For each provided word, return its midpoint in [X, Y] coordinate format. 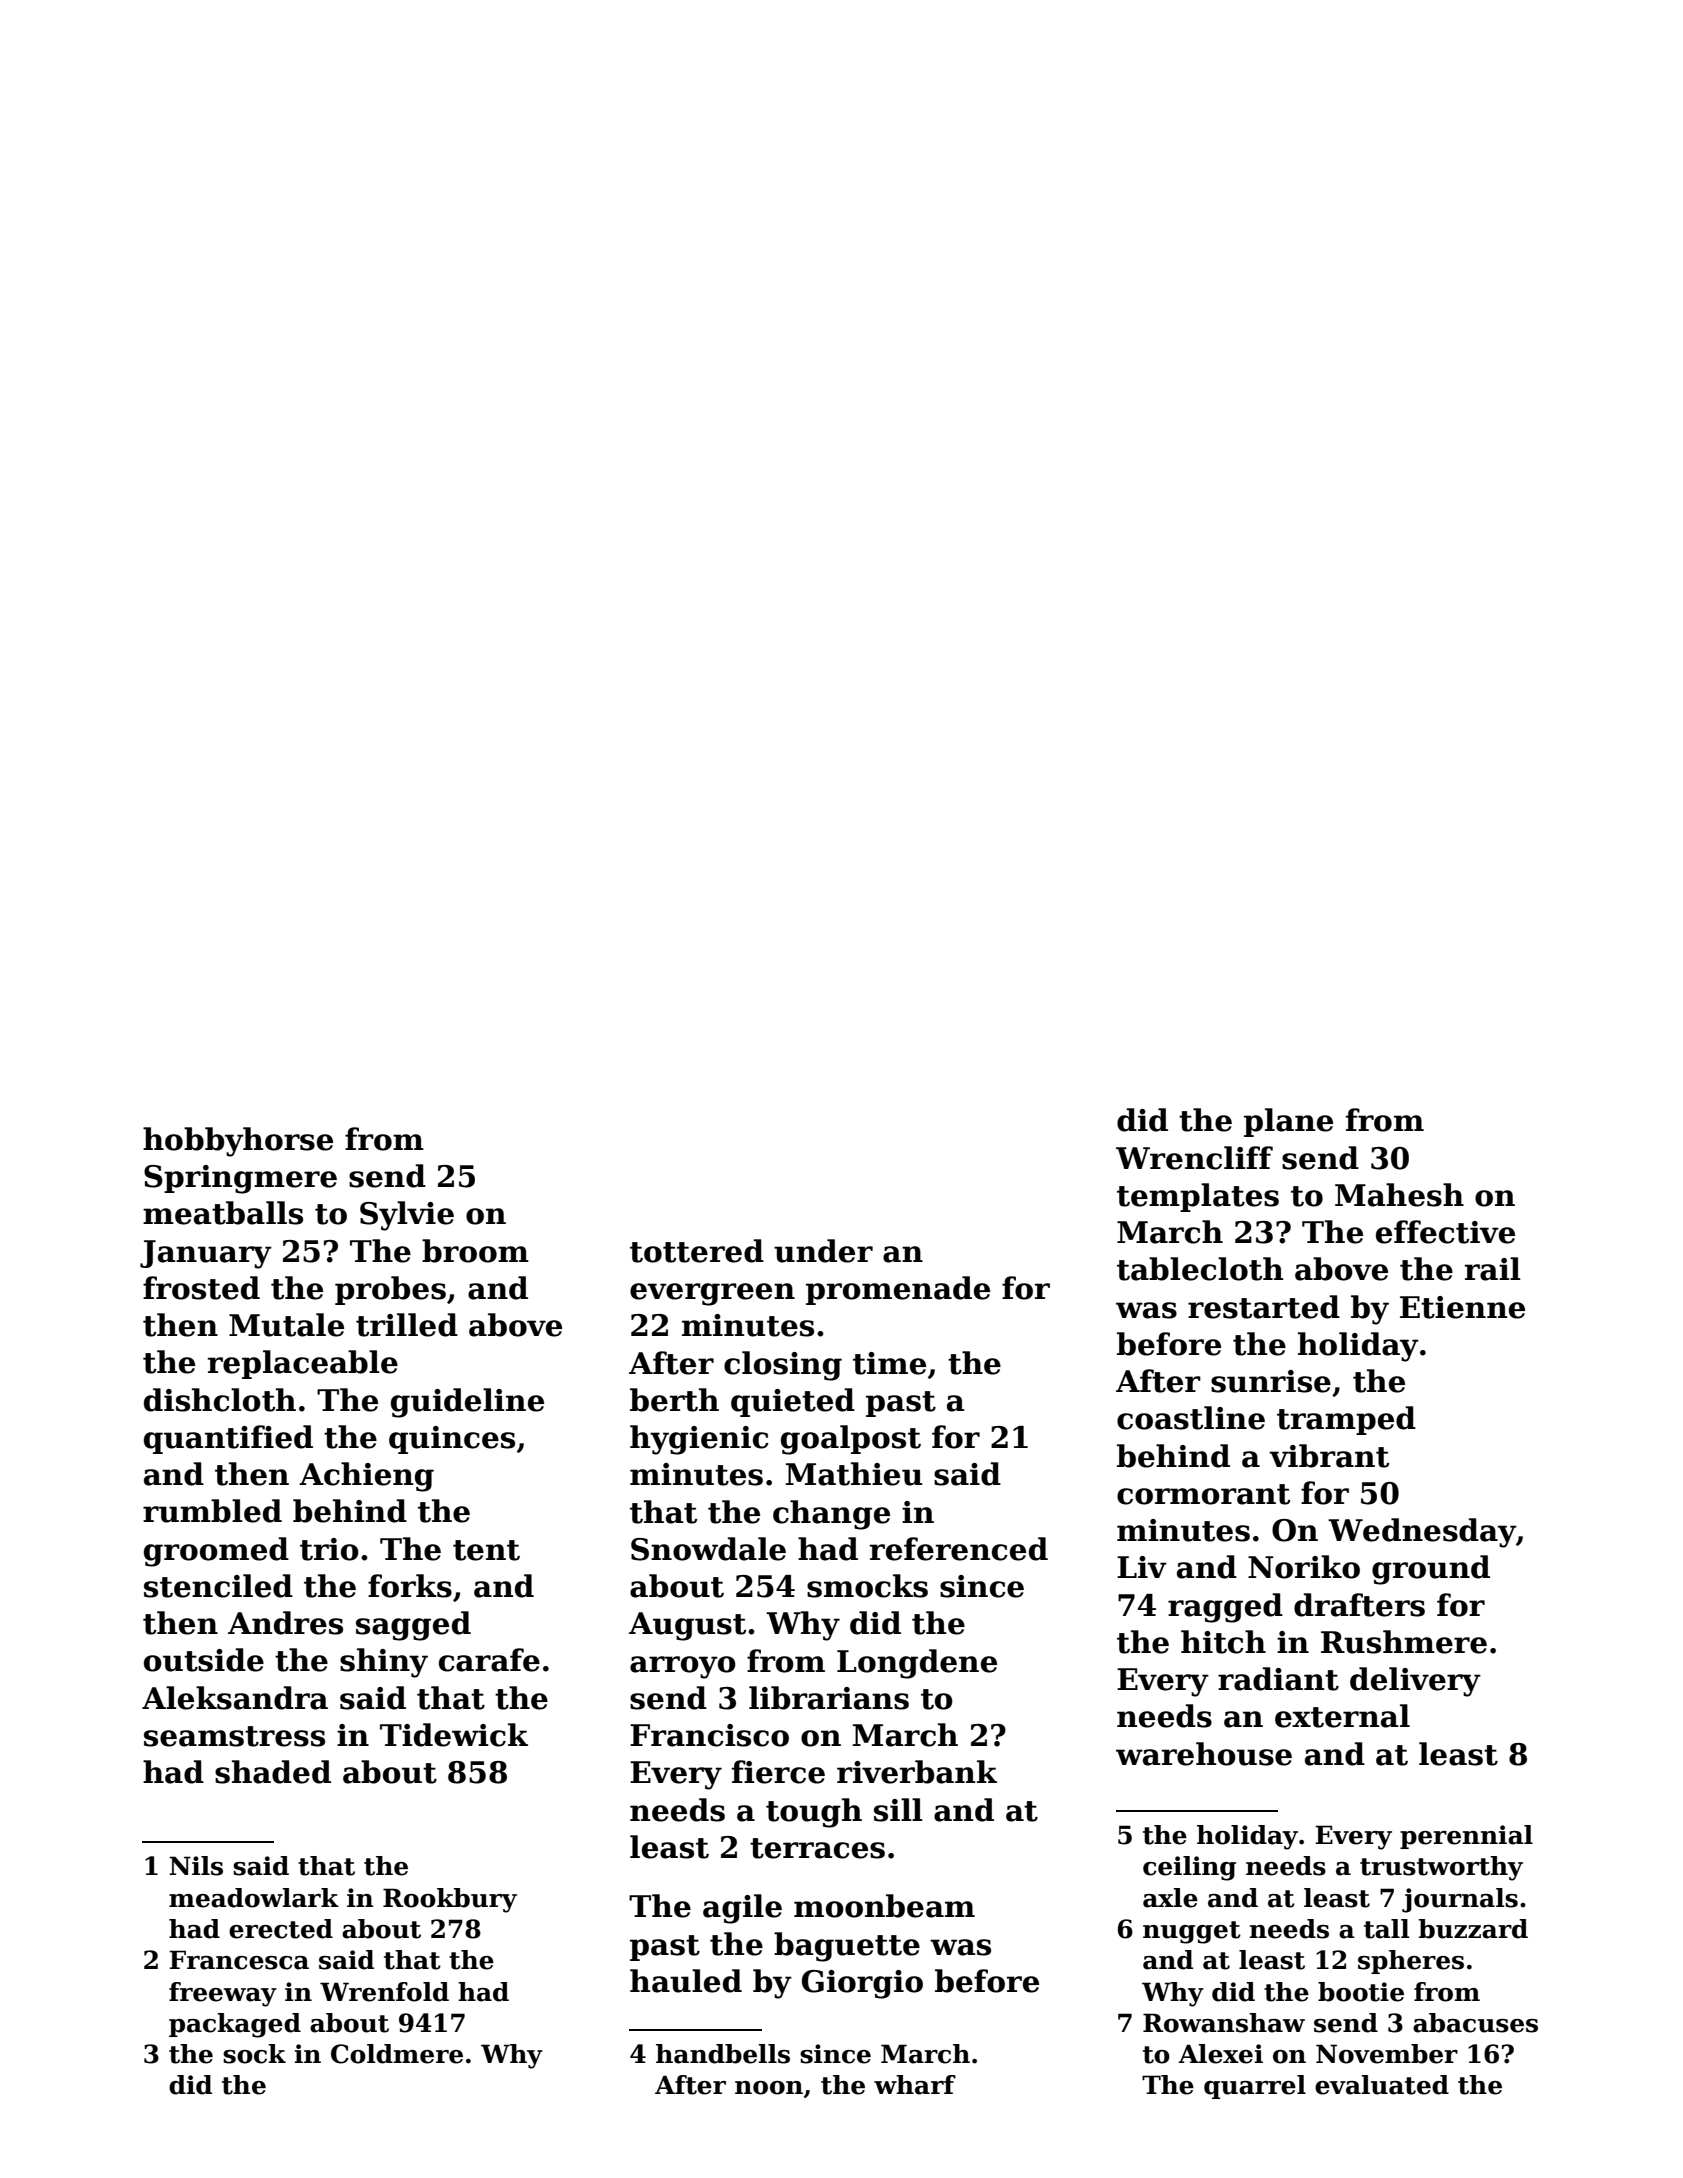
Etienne [1462, 1307]
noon [769, 2088]
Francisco [709, 1735]
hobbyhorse [238, 1142]
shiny [384, 1663]
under [823, 1251]
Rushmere [1404, 1642]
